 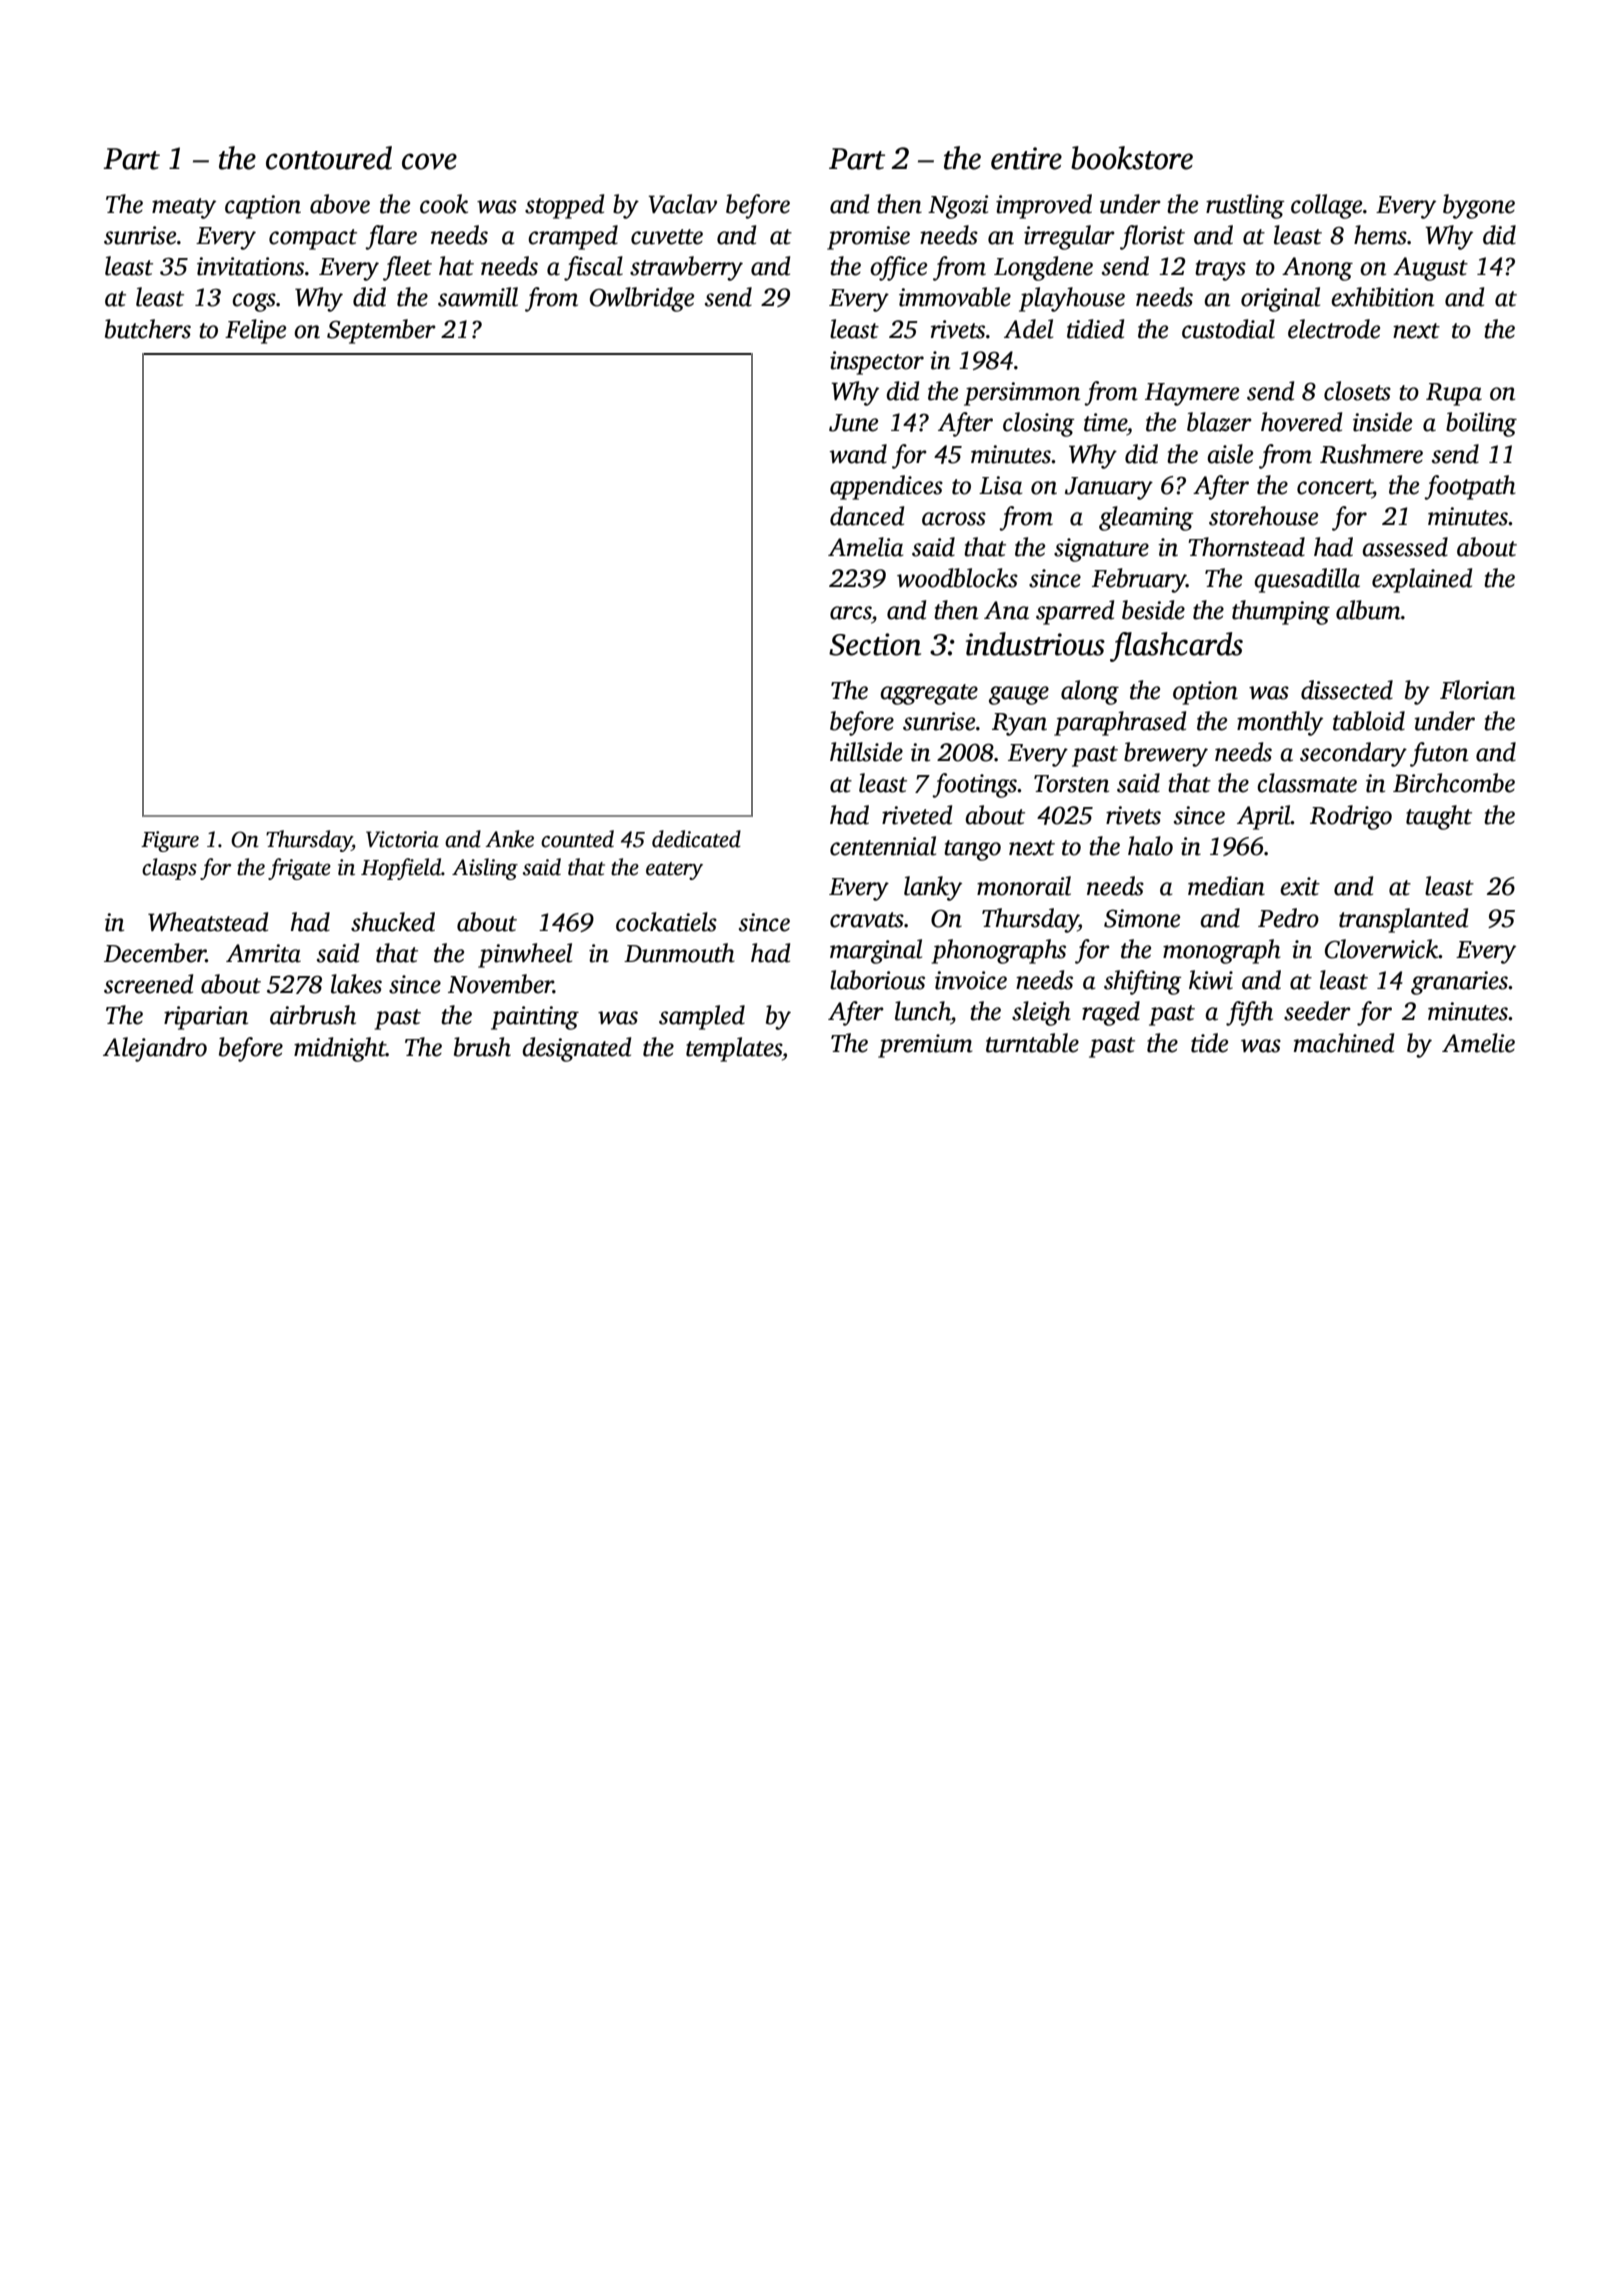 I want to click on contoured, so click(x=329, y=158).
